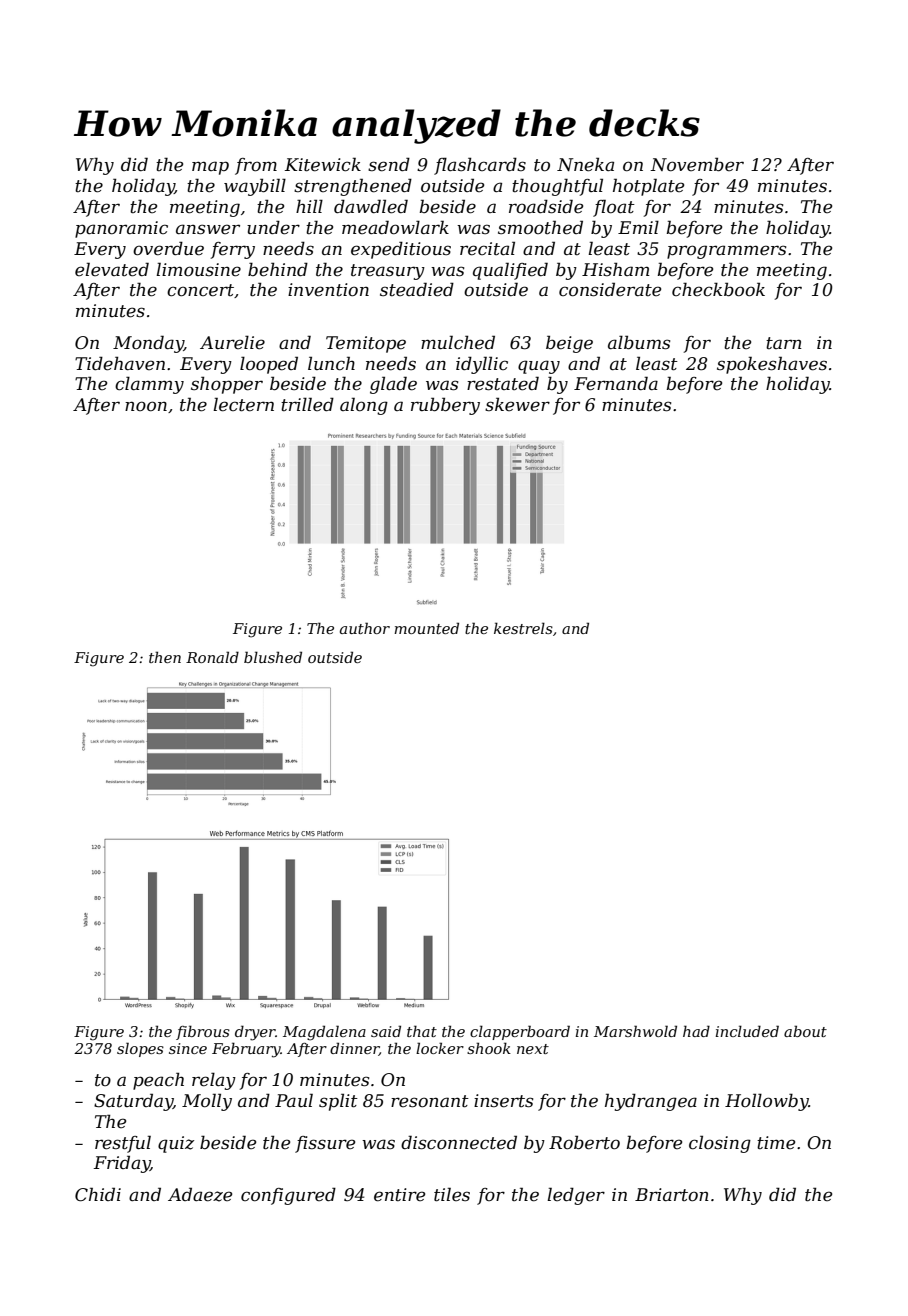  Describe the element at coordinates (386, 1031) in the image. I see `said` at that location.
